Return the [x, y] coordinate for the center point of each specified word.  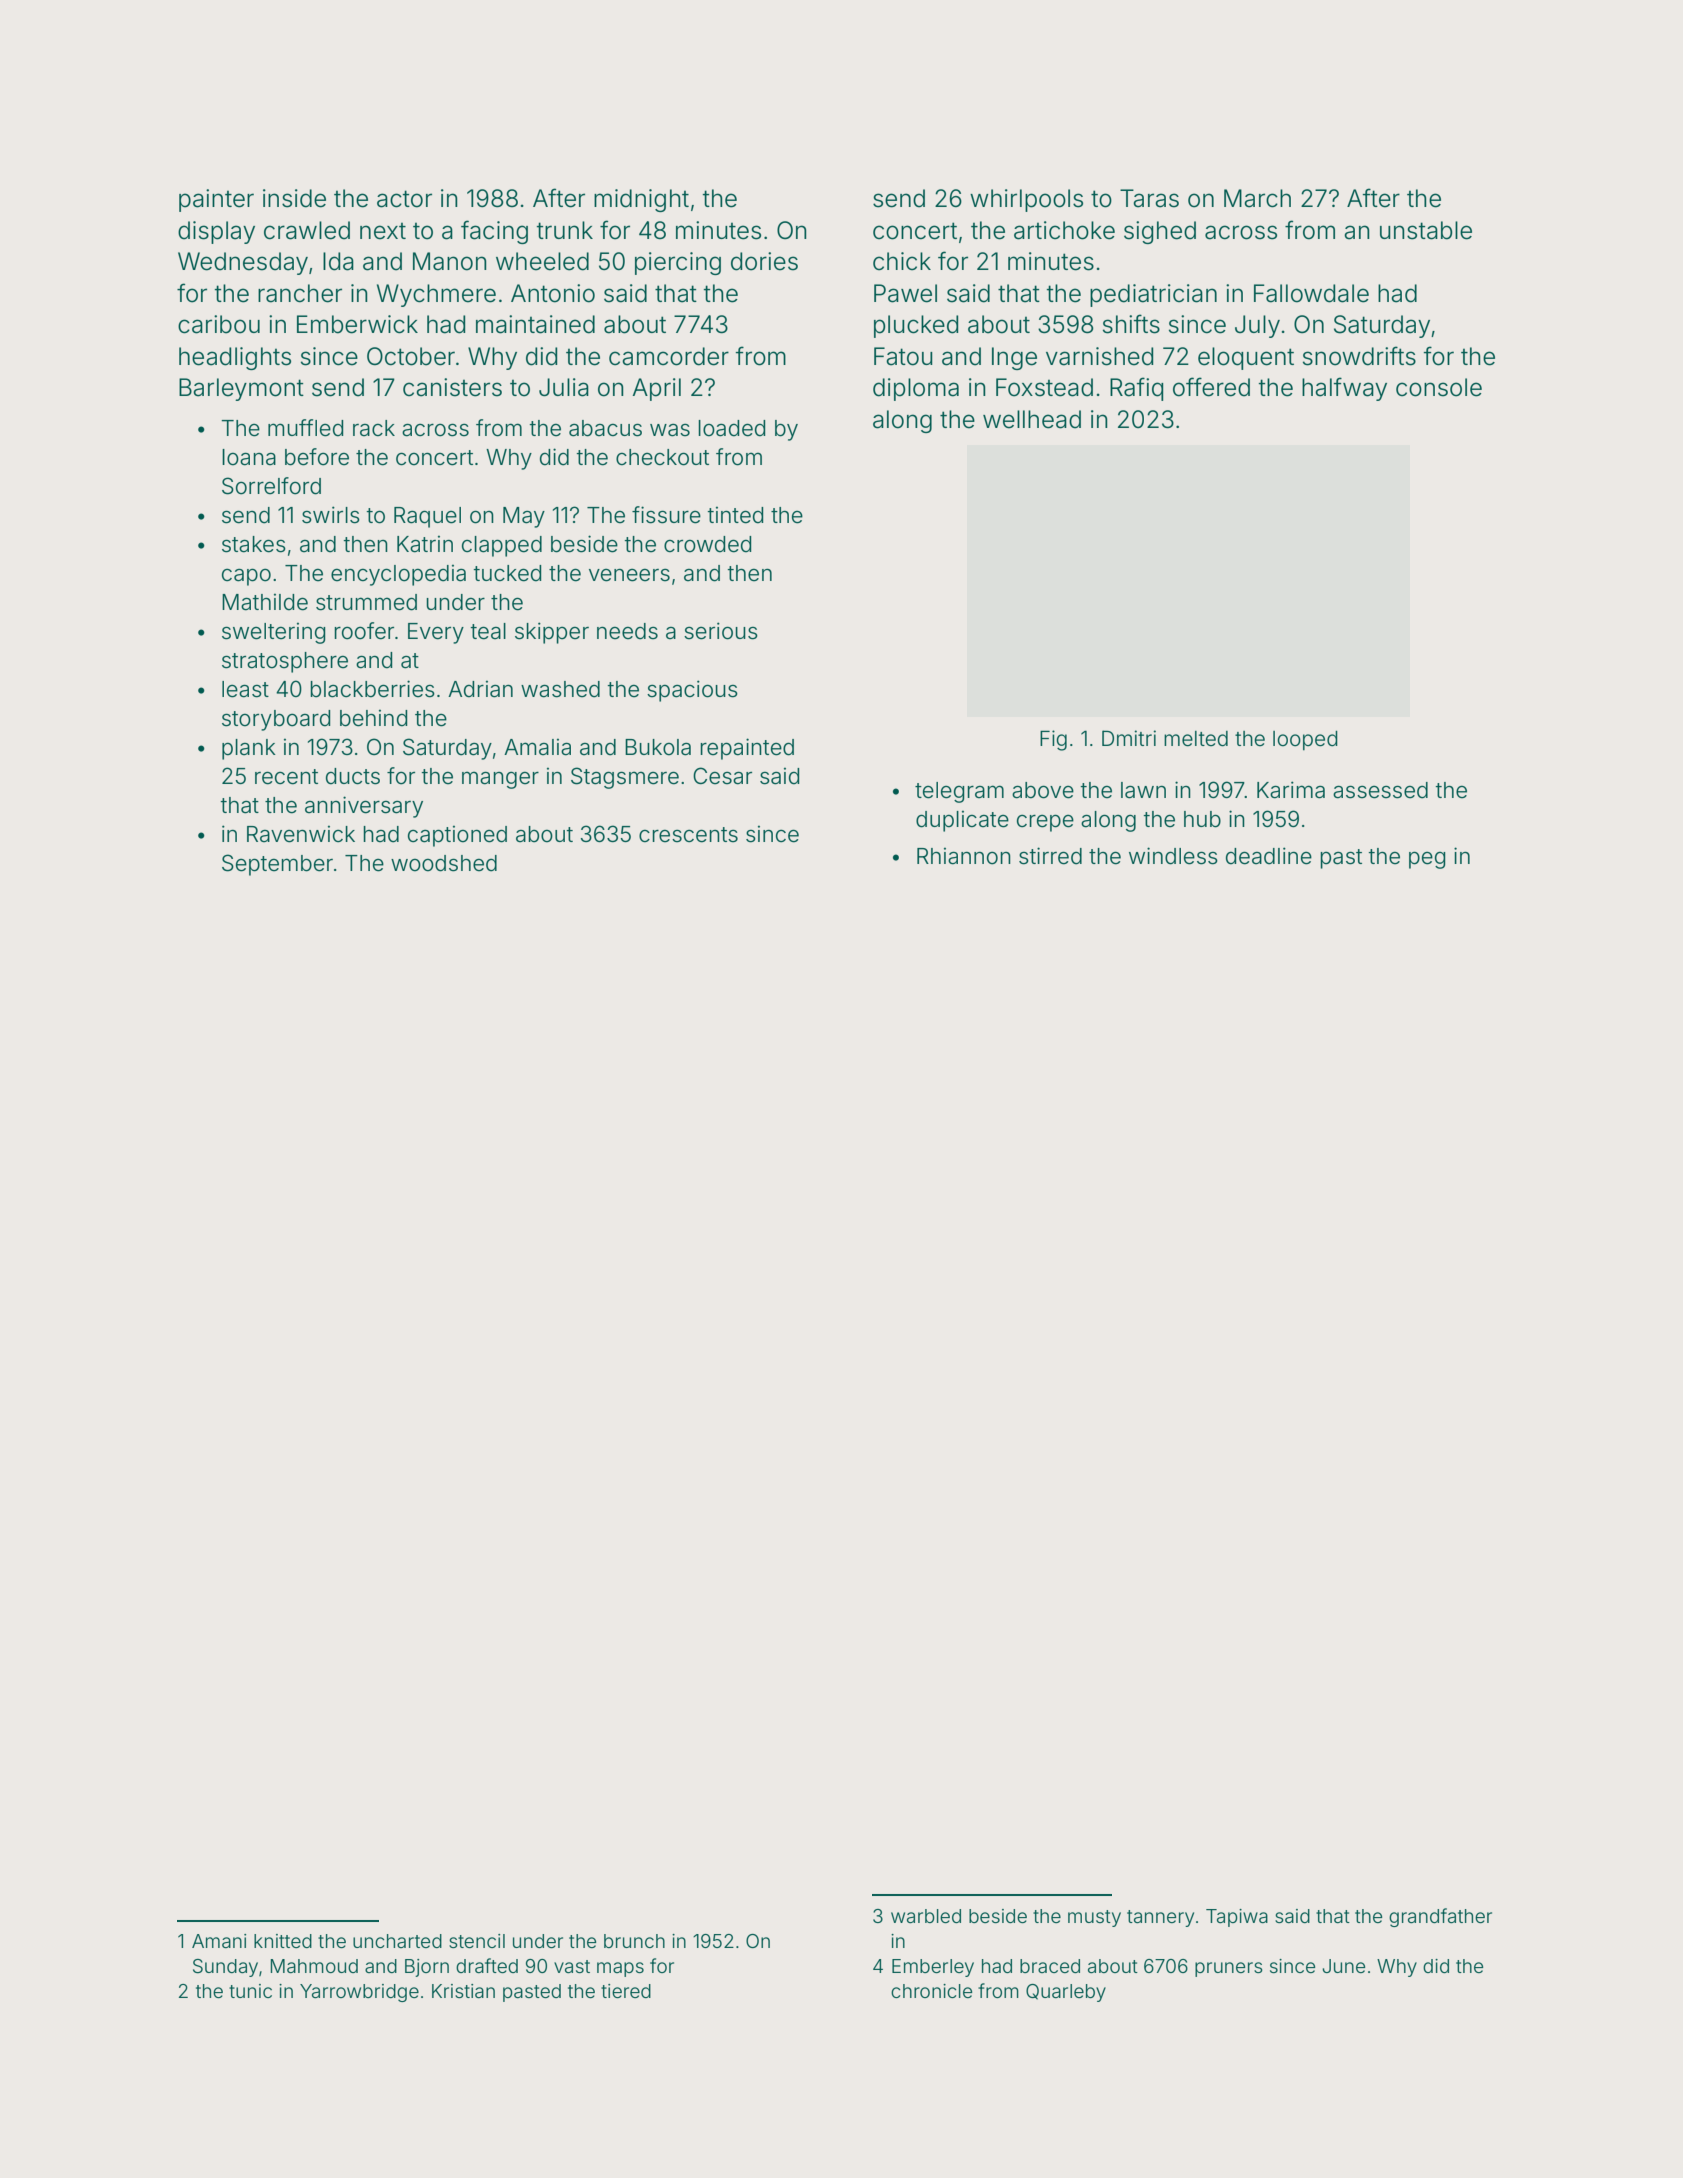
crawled [307, 230]
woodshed [444, 863]
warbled [926, 1916]
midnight [641, 200]
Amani [219, 1941]
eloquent [1246, 358]
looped [1305, 741]
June [1343, 1966]
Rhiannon [964, 856]
